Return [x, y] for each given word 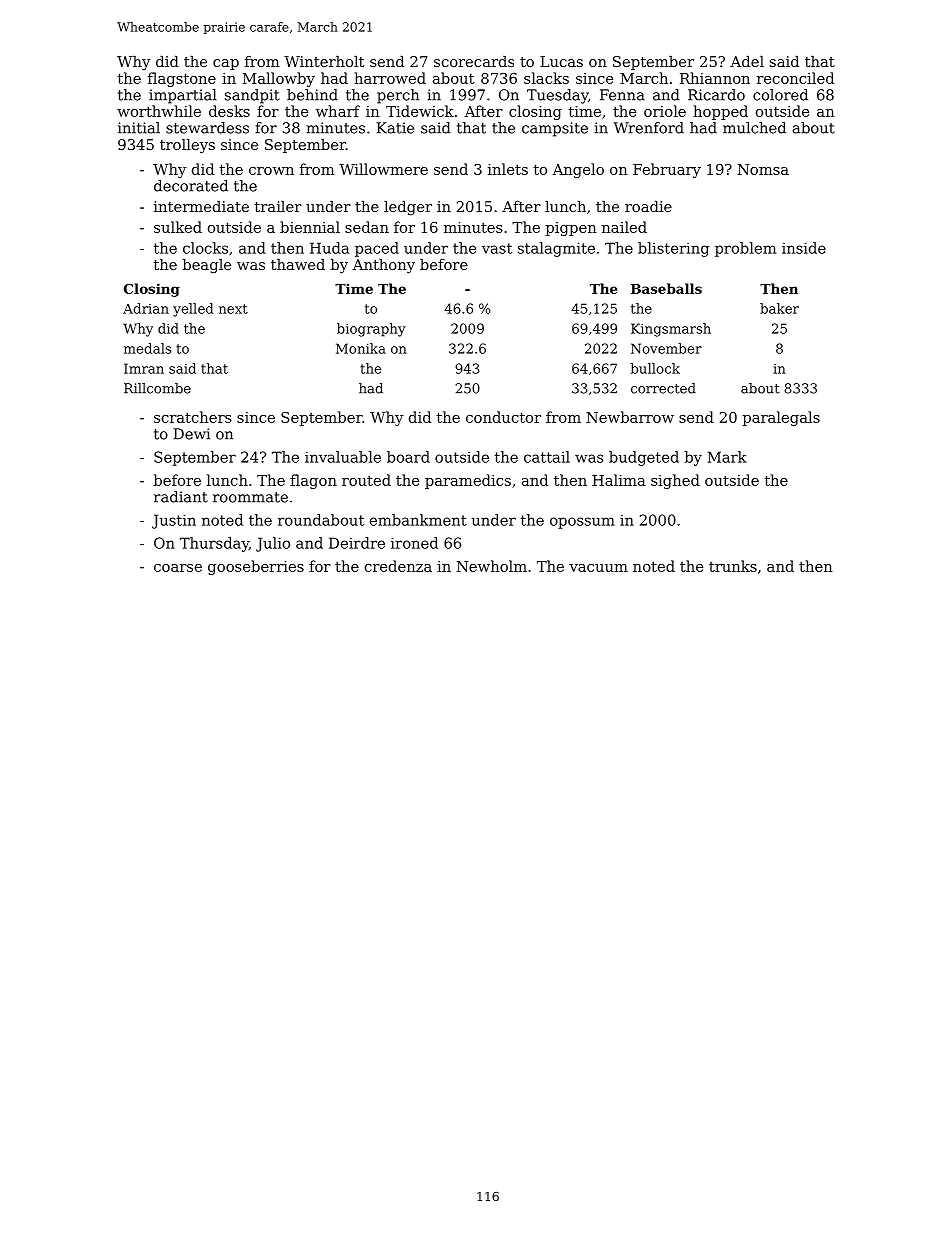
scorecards [474, 61]
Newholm [492, 566]
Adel [747, 61]
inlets [508, 169]
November [666, 348]
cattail [547, 457]
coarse [178, 568]
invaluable [343, 457]
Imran [144, 368]
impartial [183, 96]
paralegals [781, 418]
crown [271, 171]
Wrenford [649, 128]
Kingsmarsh [671, 330]
